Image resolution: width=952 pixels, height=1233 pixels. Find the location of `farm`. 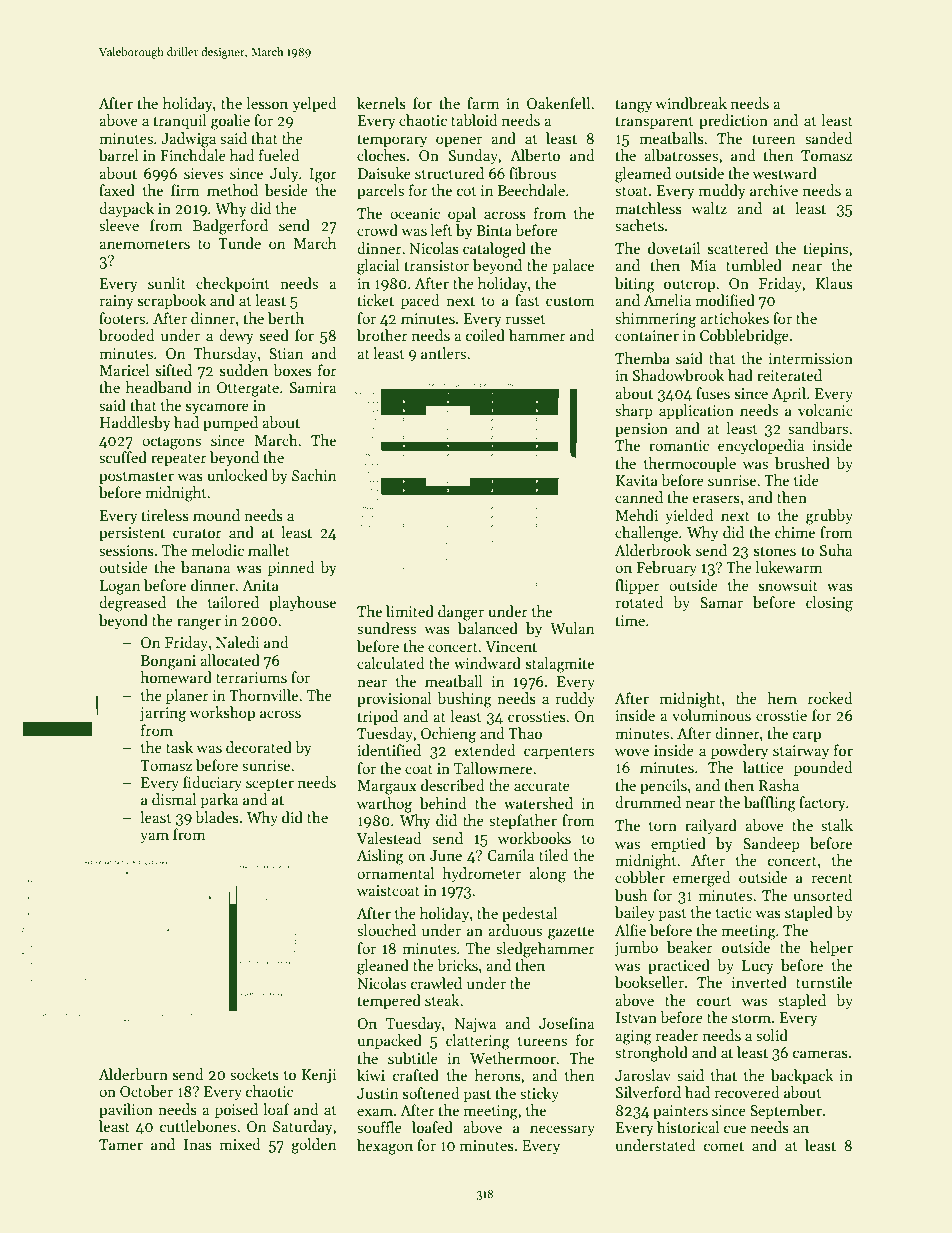

farm is located at coordinates (483, 103).
